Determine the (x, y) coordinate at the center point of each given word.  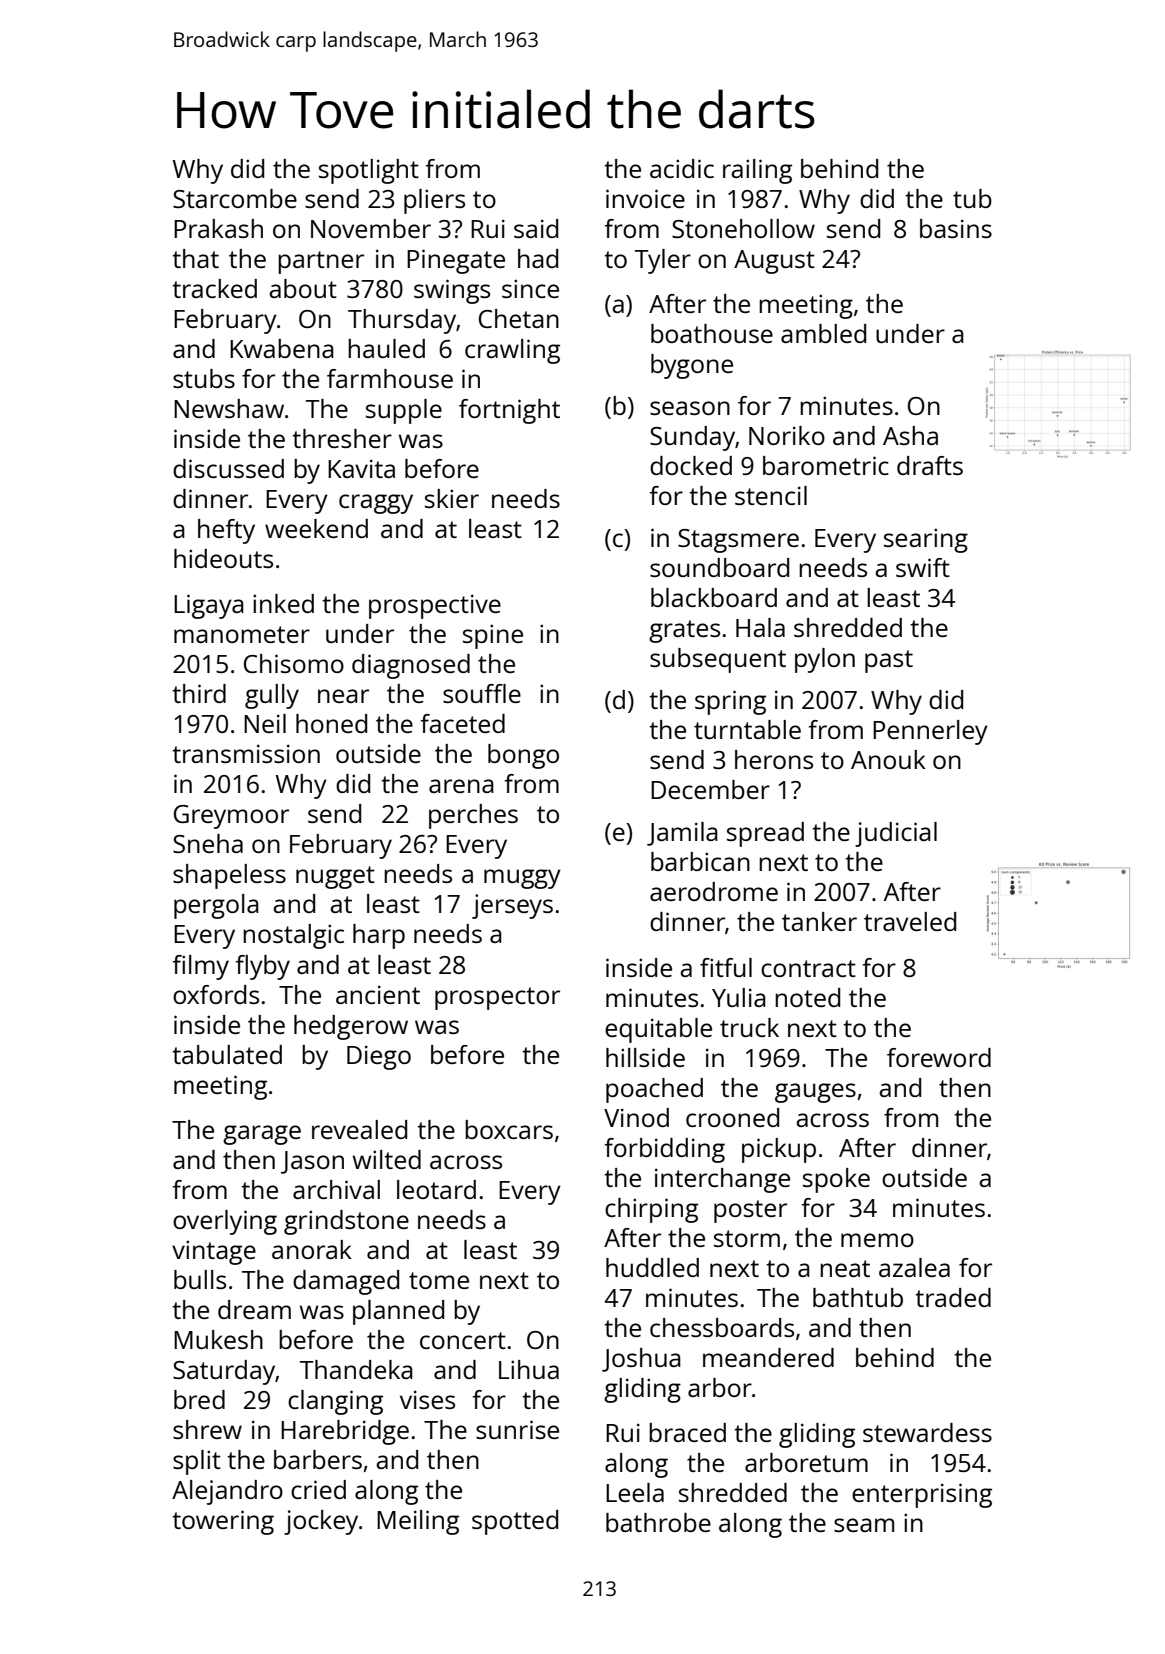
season (690, 408)
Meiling (418, 1522)
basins (956, 228)
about (303, 288)
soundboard (719, 567)
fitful (726, 967)
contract (808, 968)
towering (223, 1522)
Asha (910, 435)
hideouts (223, 558)
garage (262, 1135)
